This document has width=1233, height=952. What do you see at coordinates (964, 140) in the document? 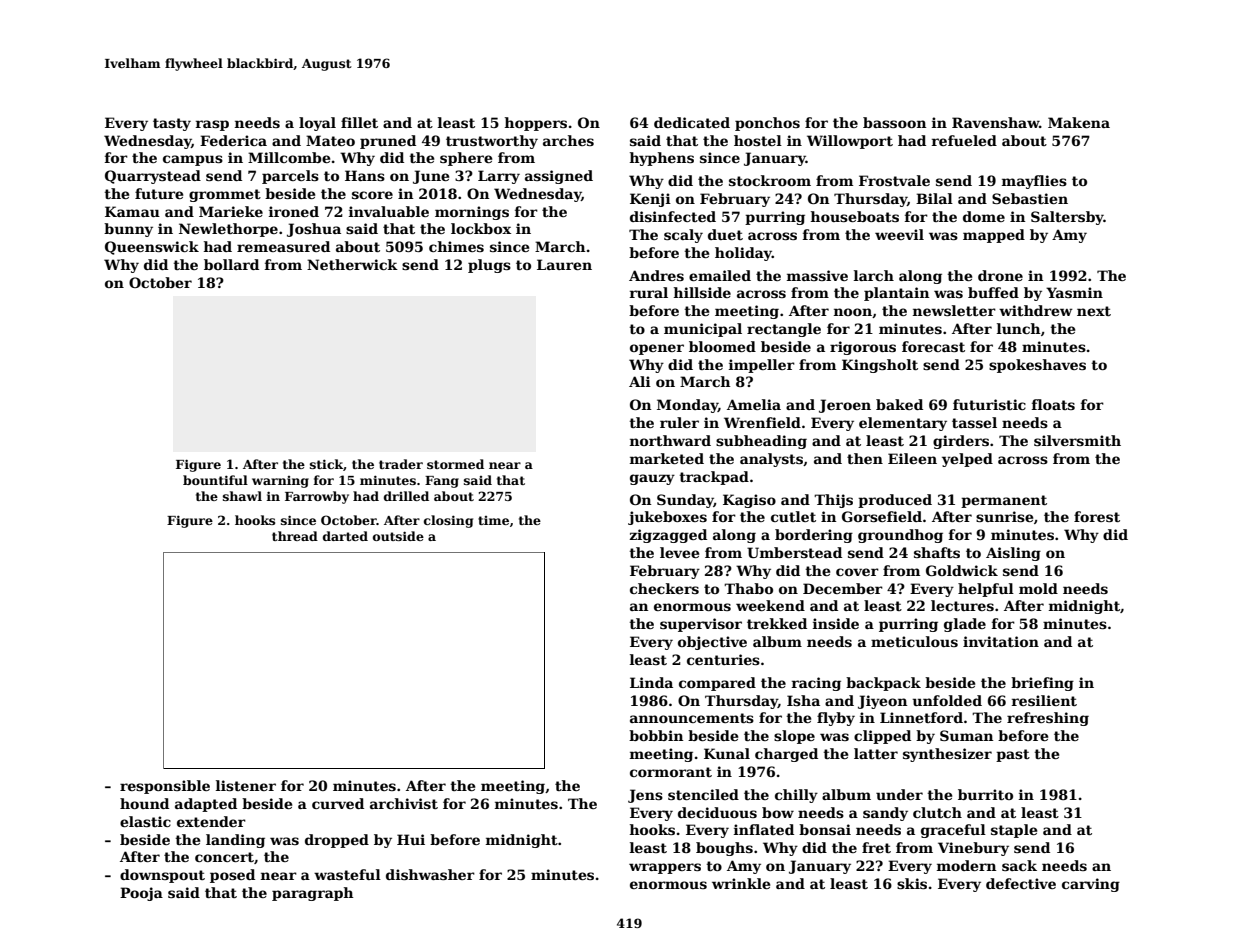
I see `refueled` at bounding box center [964, 140].
